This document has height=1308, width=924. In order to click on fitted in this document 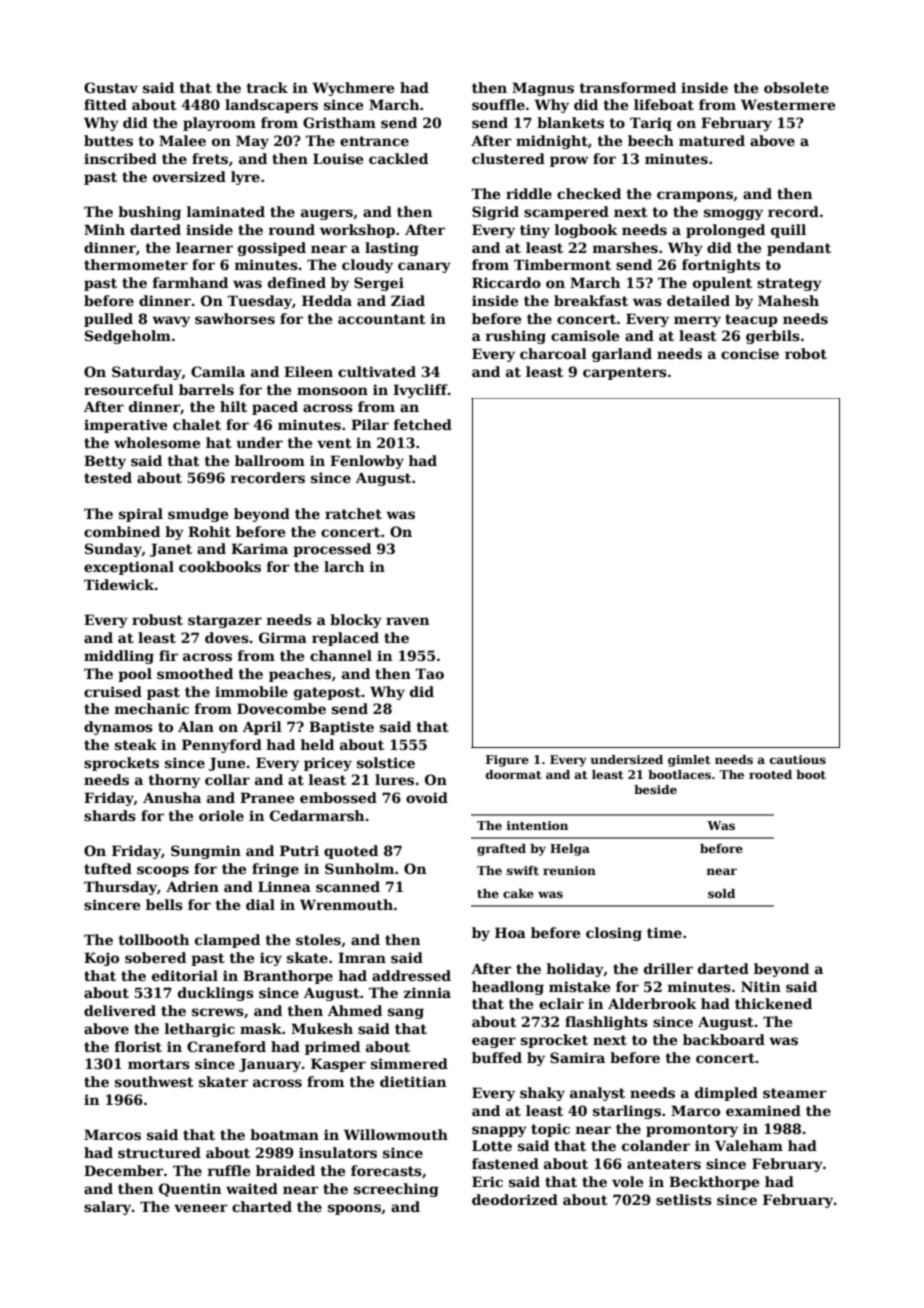, I will do `click(105, 104)`.
